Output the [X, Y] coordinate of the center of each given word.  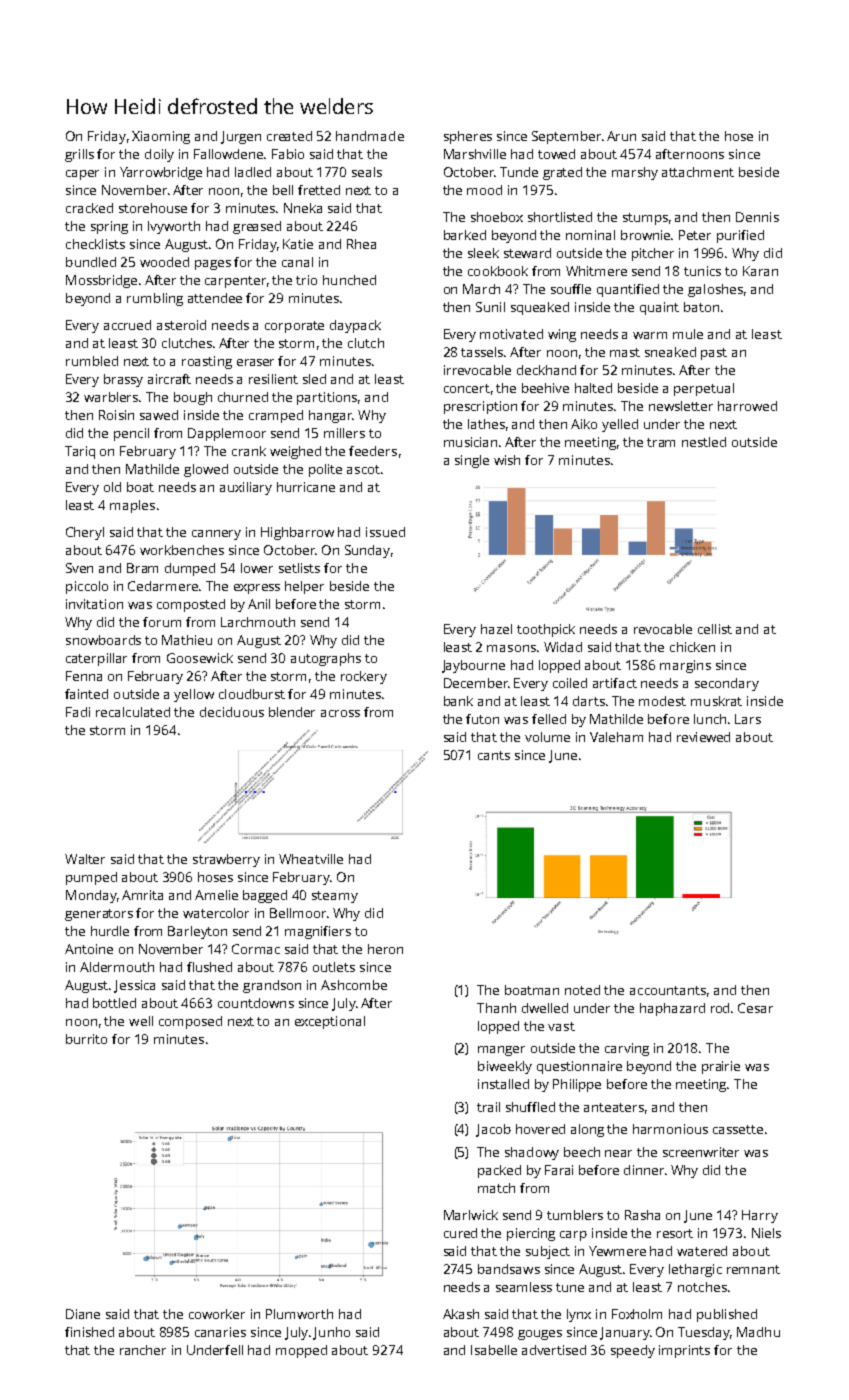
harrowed [747, 406]
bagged [265, 896]
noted [582, 990]
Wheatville [311, 859]
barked [465, 235]
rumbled [92, 361]
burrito [86, 1039]
